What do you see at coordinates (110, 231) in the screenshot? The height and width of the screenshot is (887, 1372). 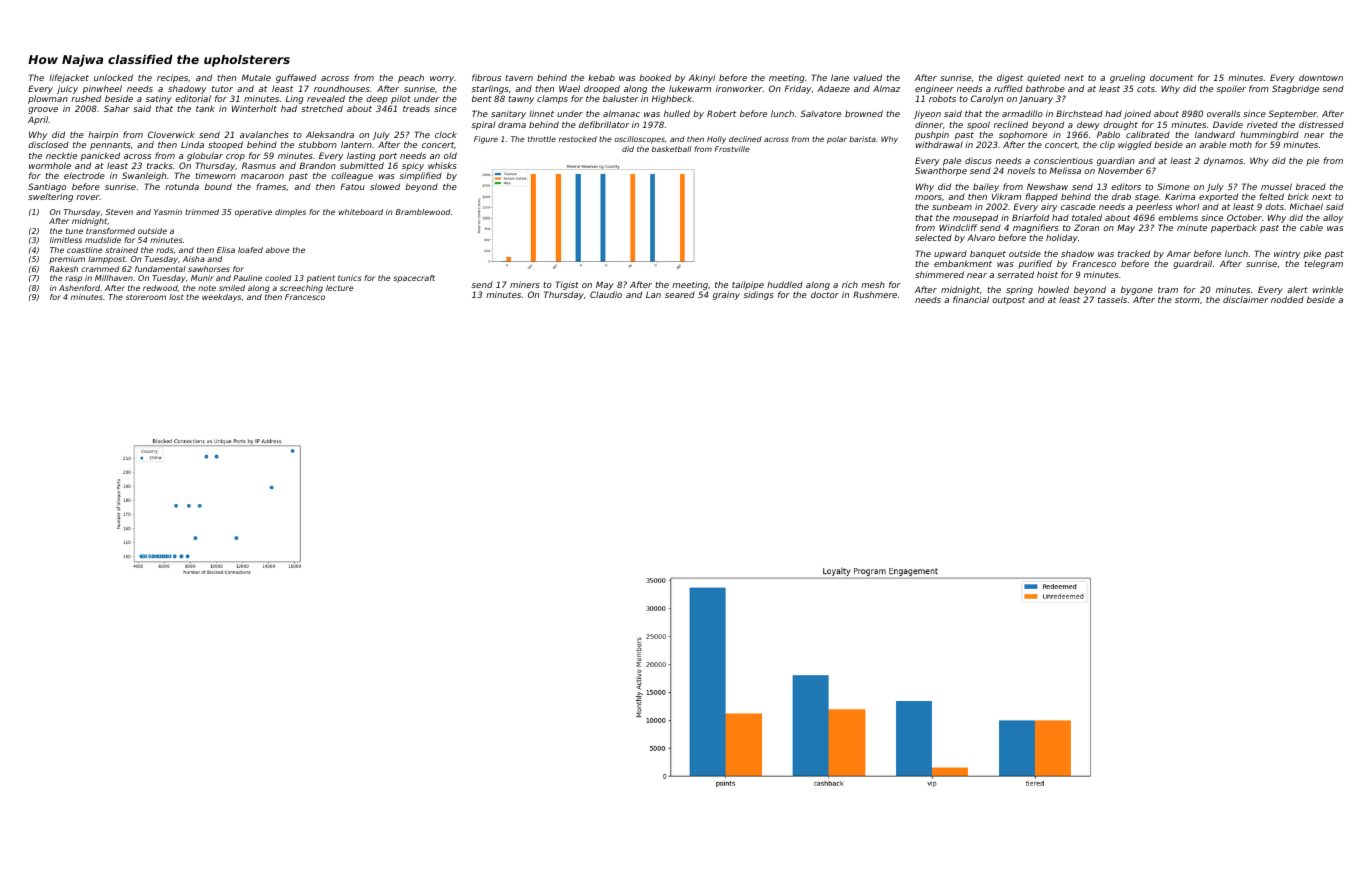 I see `transformed` at bounding box center [110, 231].
